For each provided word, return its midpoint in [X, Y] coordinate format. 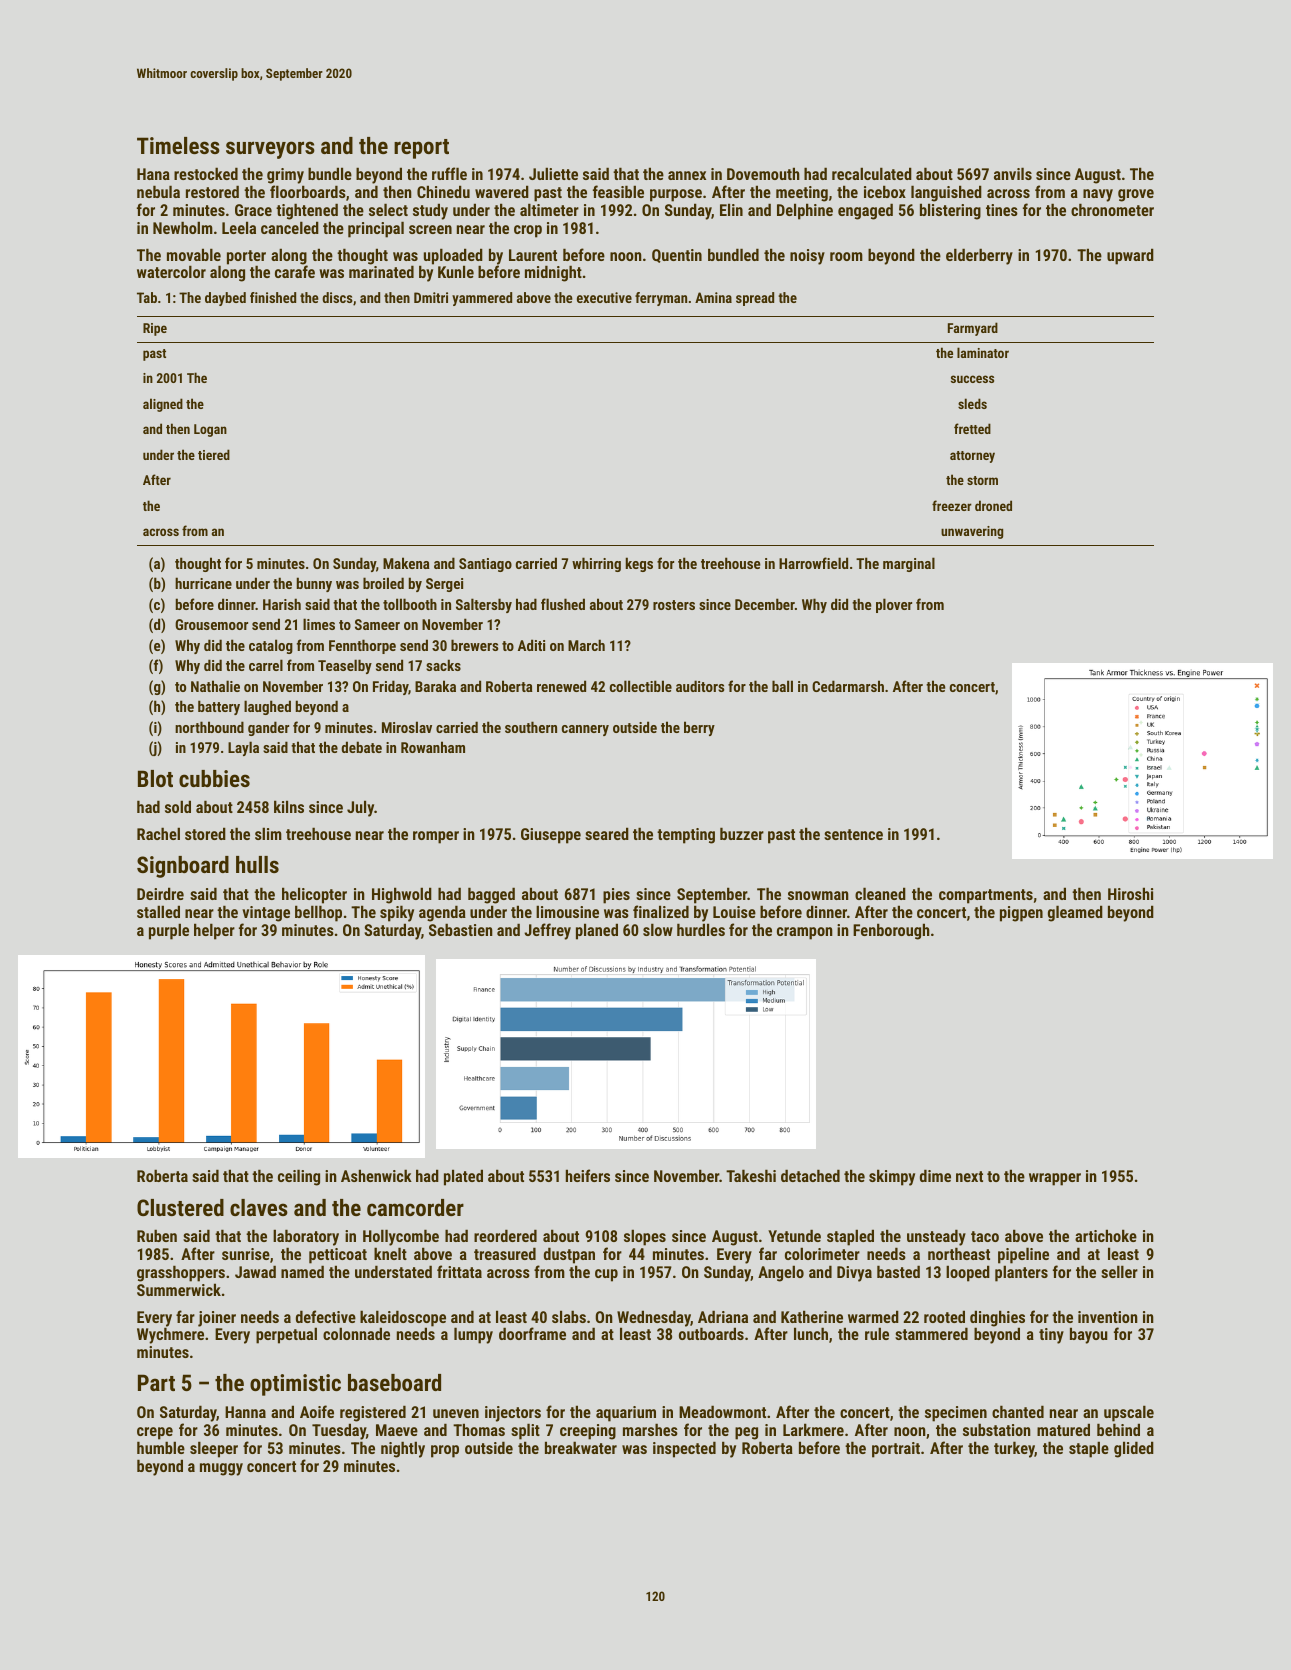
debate [361, 747]
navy [1098, 195]
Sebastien [461, 929]
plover [894, 605]
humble [161, 1447]
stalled [158, 911]
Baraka [435, 686]
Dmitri [431, 297]
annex [687, 175]
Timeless [178, 145]
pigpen [1021, 914]
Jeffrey [547, 931]
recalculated [872, 173]
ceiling [299, 1177]
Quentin [677, 256]
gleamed [1075, 913]
